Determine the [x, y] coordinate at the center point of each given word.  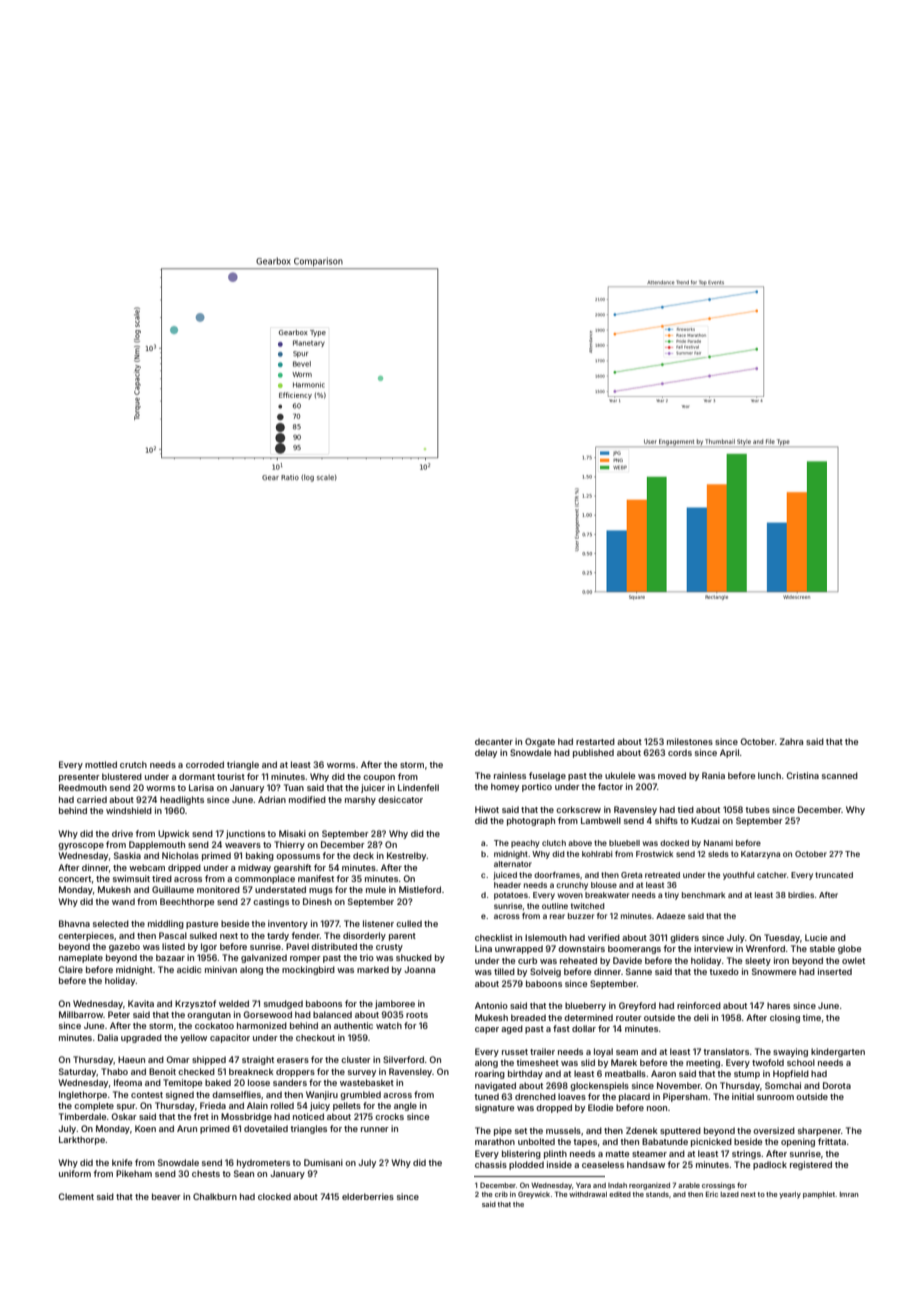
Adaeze [670, 916]
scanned [840, 775]
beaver [166, 1196]
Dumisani [323, 1162]
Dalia [108, 1037]
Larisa [201, 787]
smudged [283, 1004]
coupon [379, 778]
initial [743, 1096]
